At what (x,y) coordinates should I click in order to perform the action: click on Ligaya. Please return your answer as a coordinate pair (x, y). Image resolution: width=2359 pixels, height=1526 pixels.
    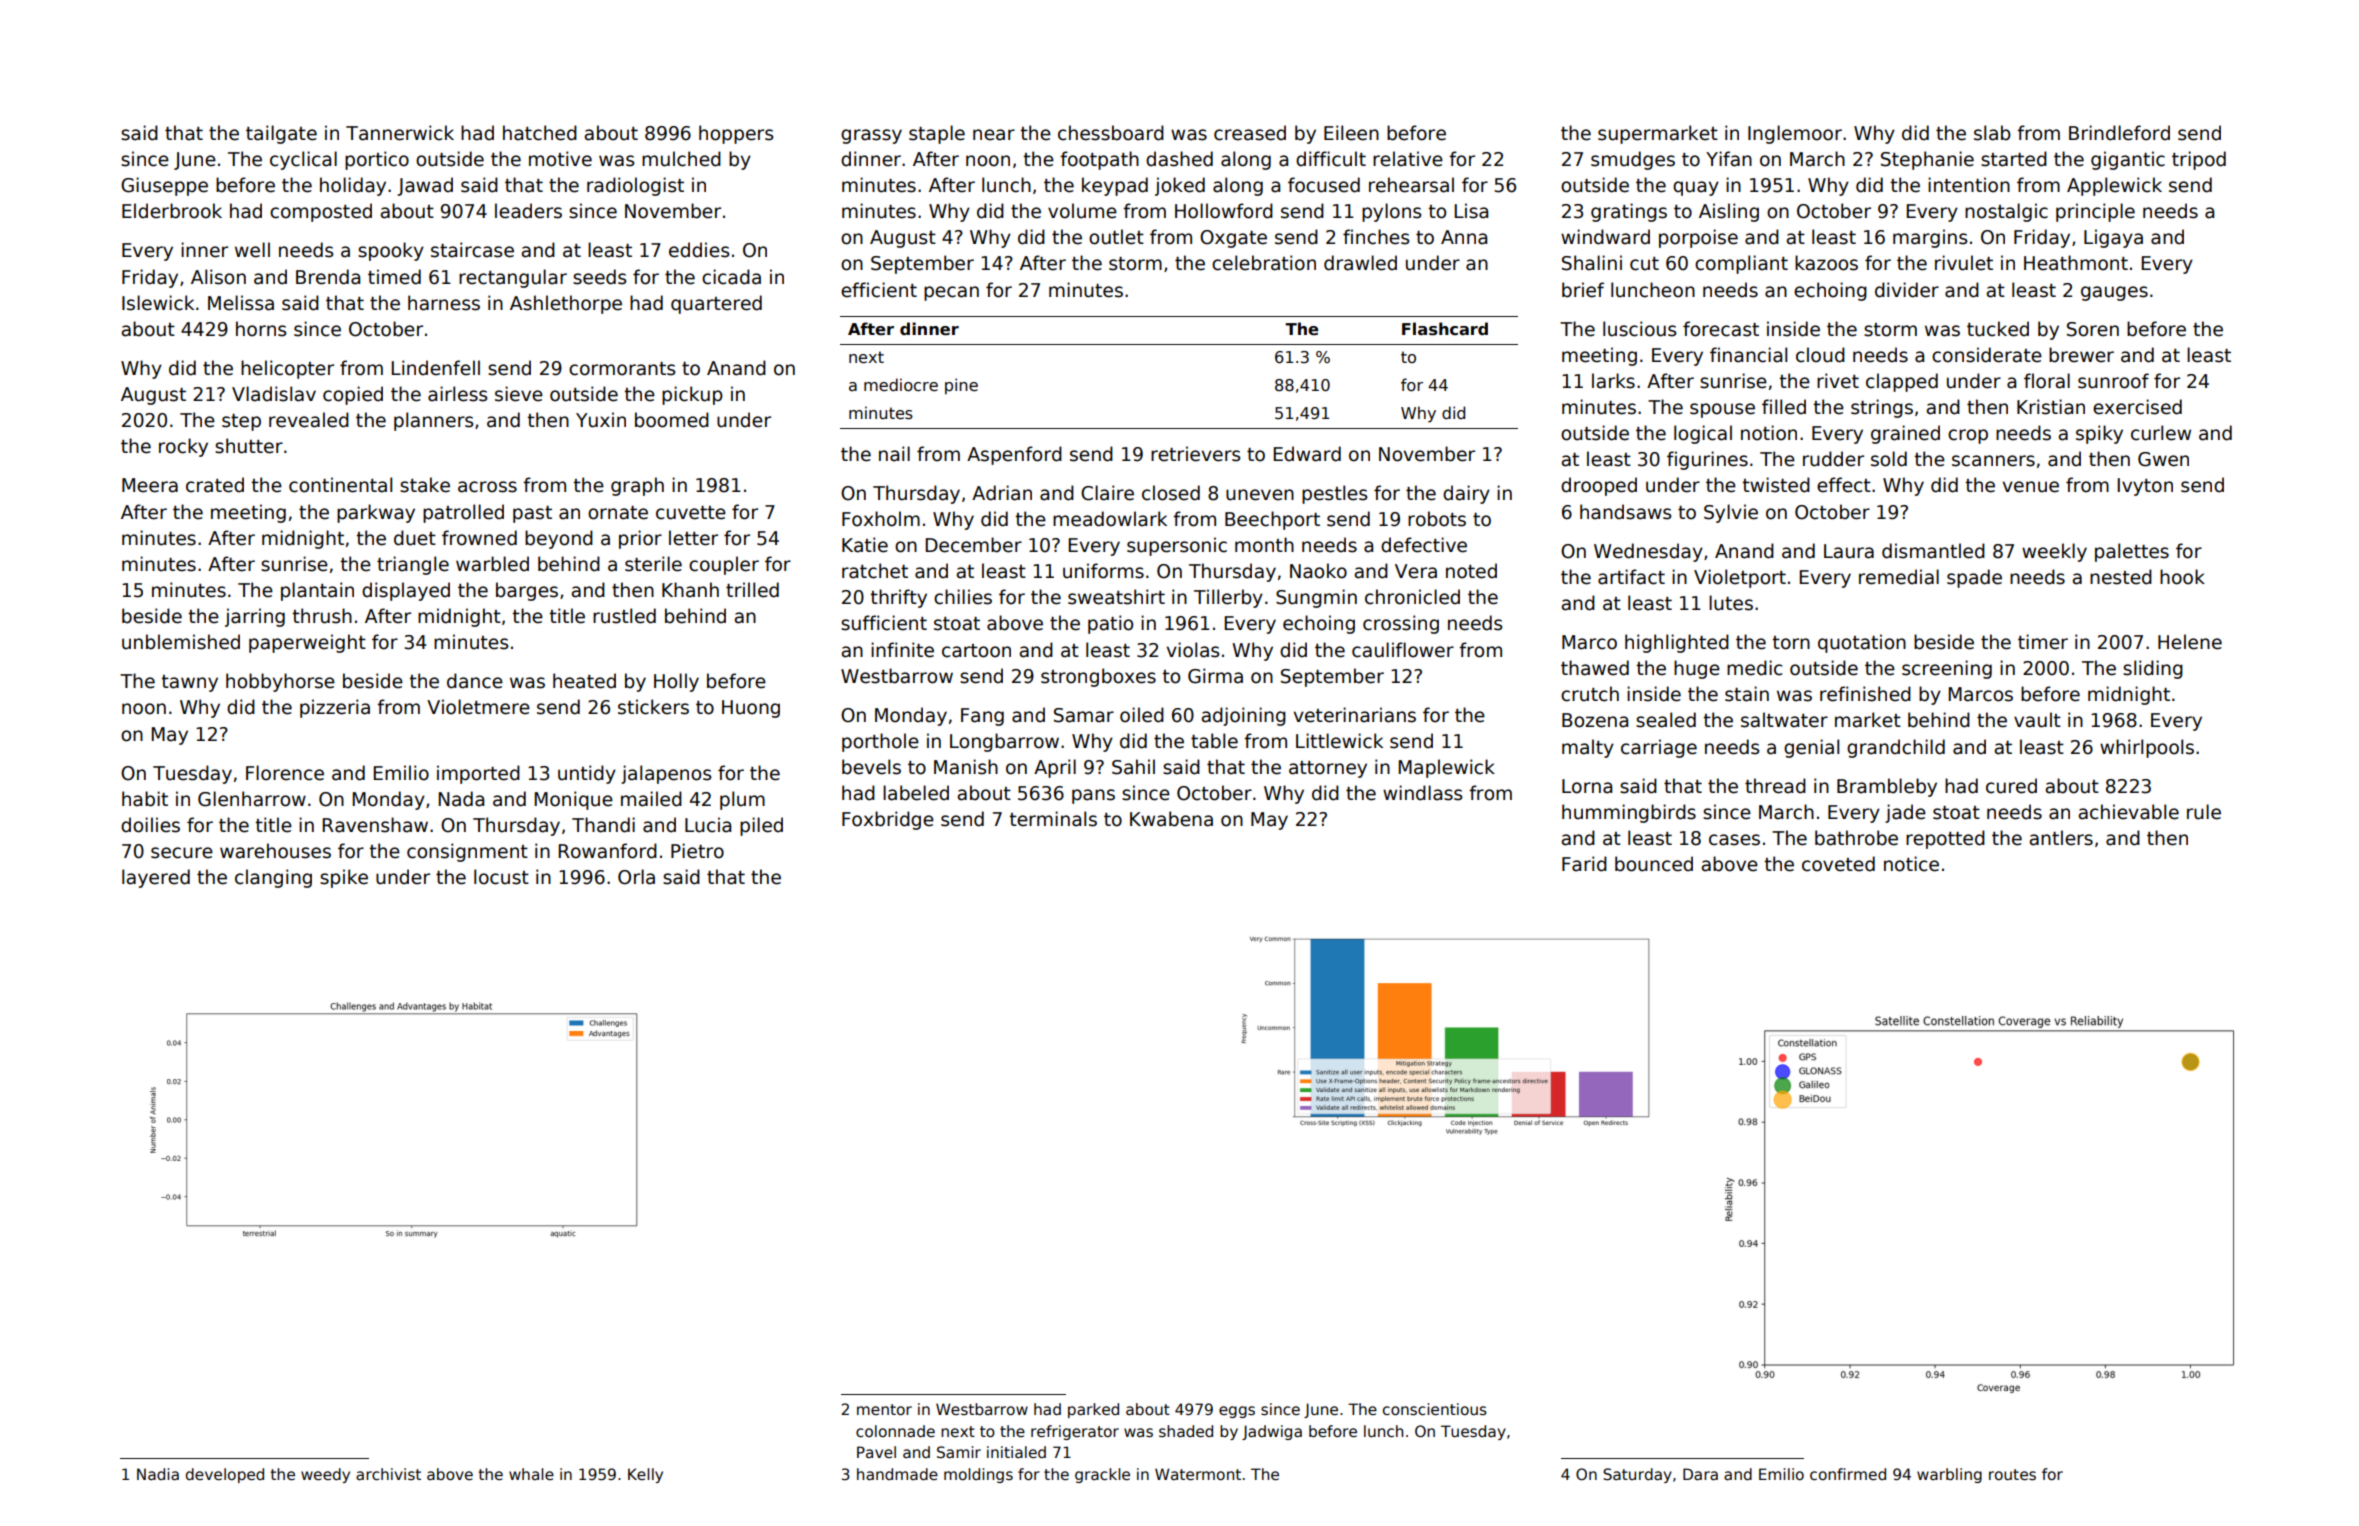
    Looking at the image, I should click on (2113, 238).
